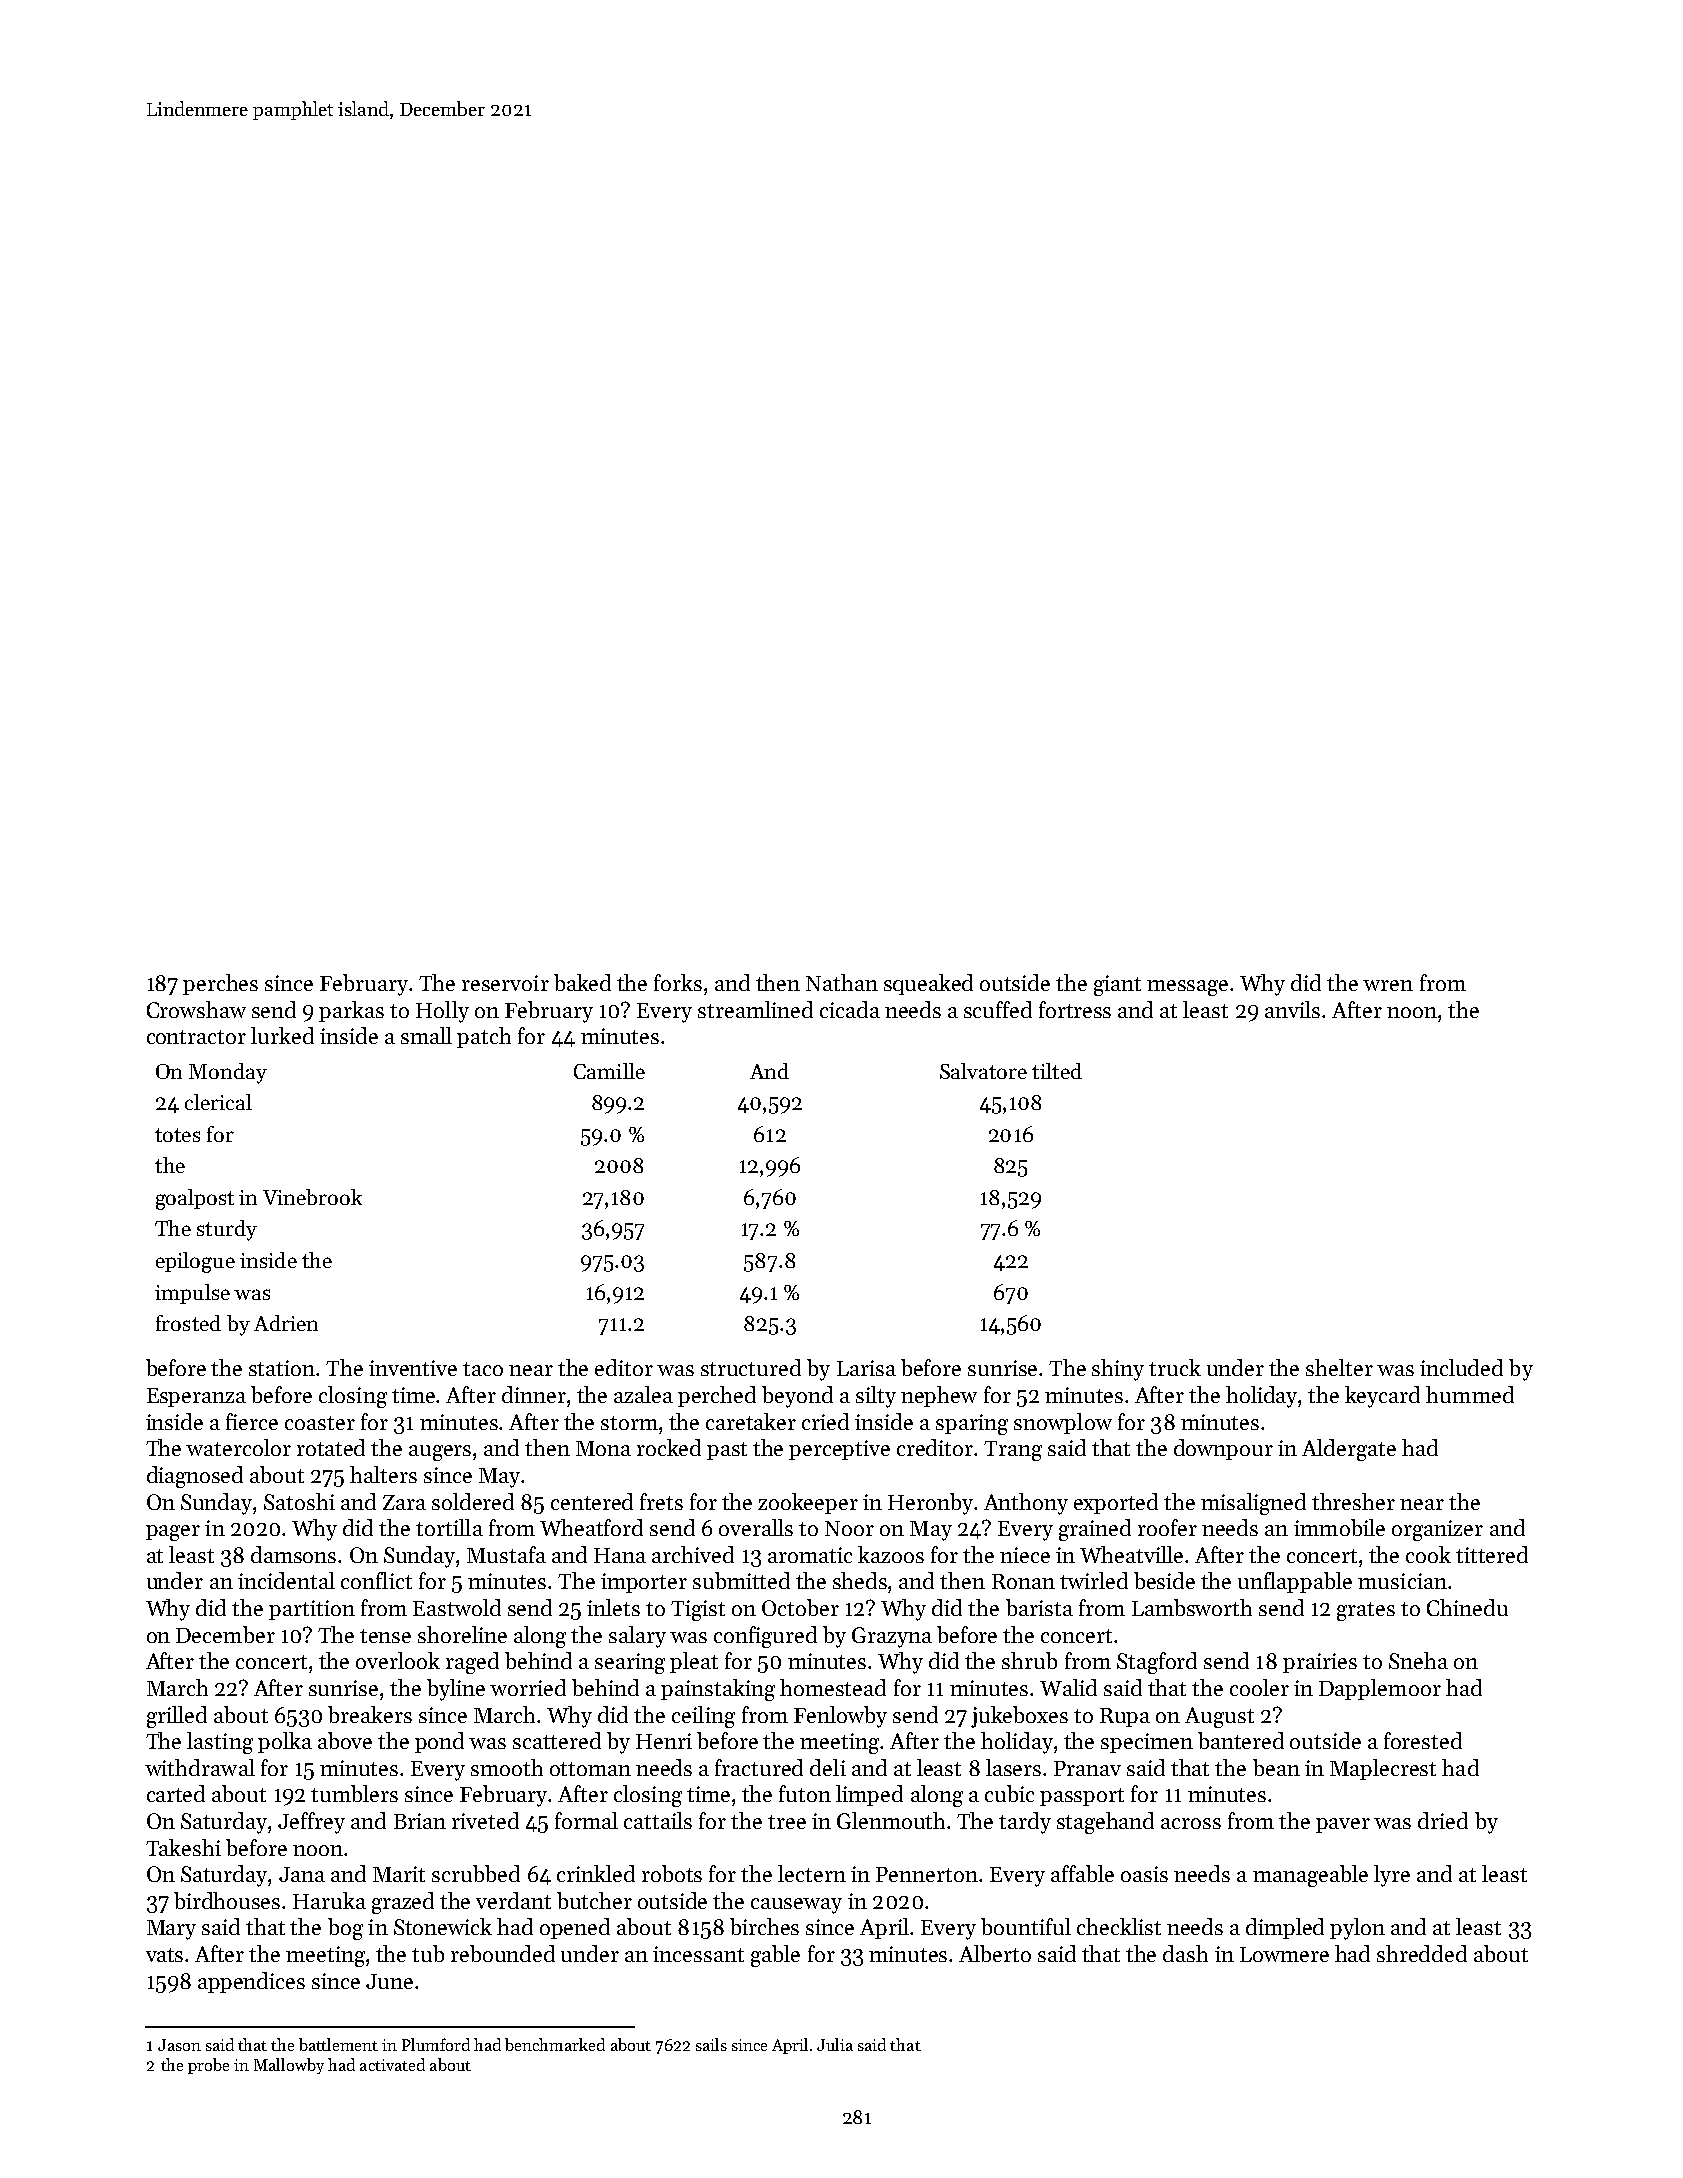  I want to click on perches, so click(220, 984).
